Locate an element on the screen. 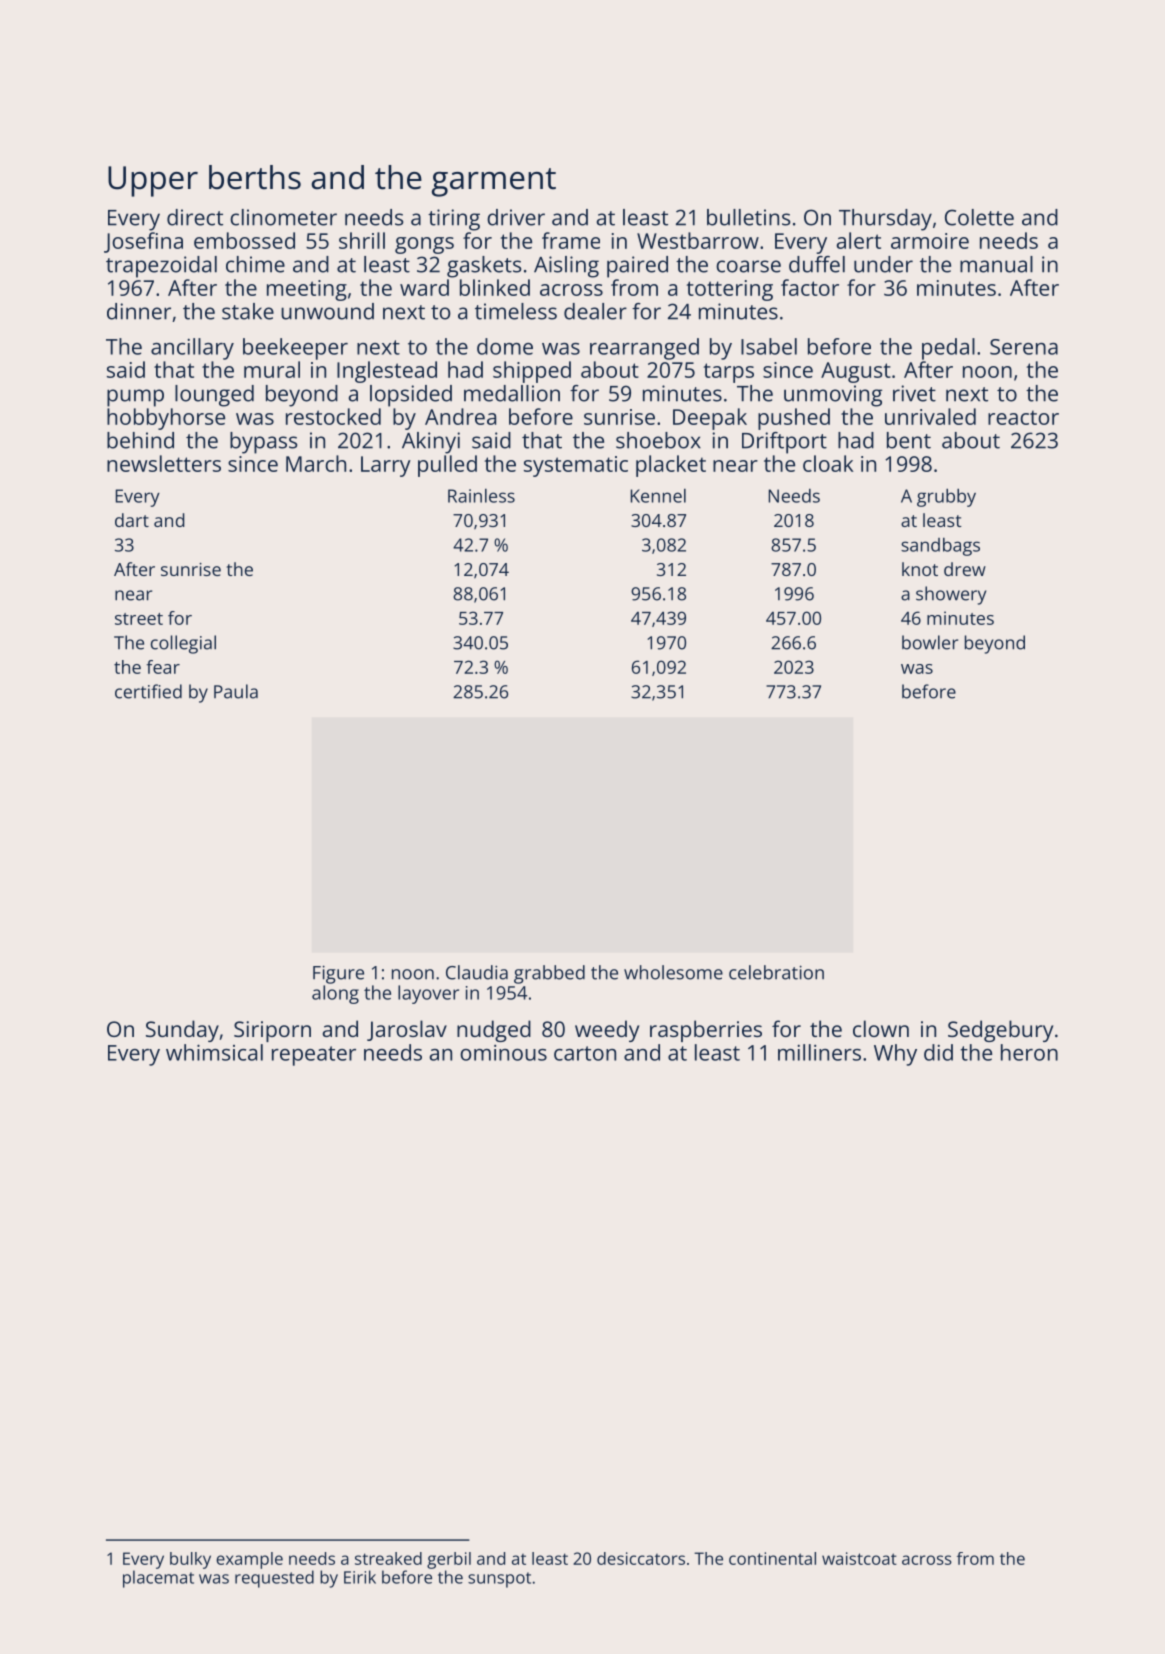  desiccators is located at coordinates (641, 1558).
